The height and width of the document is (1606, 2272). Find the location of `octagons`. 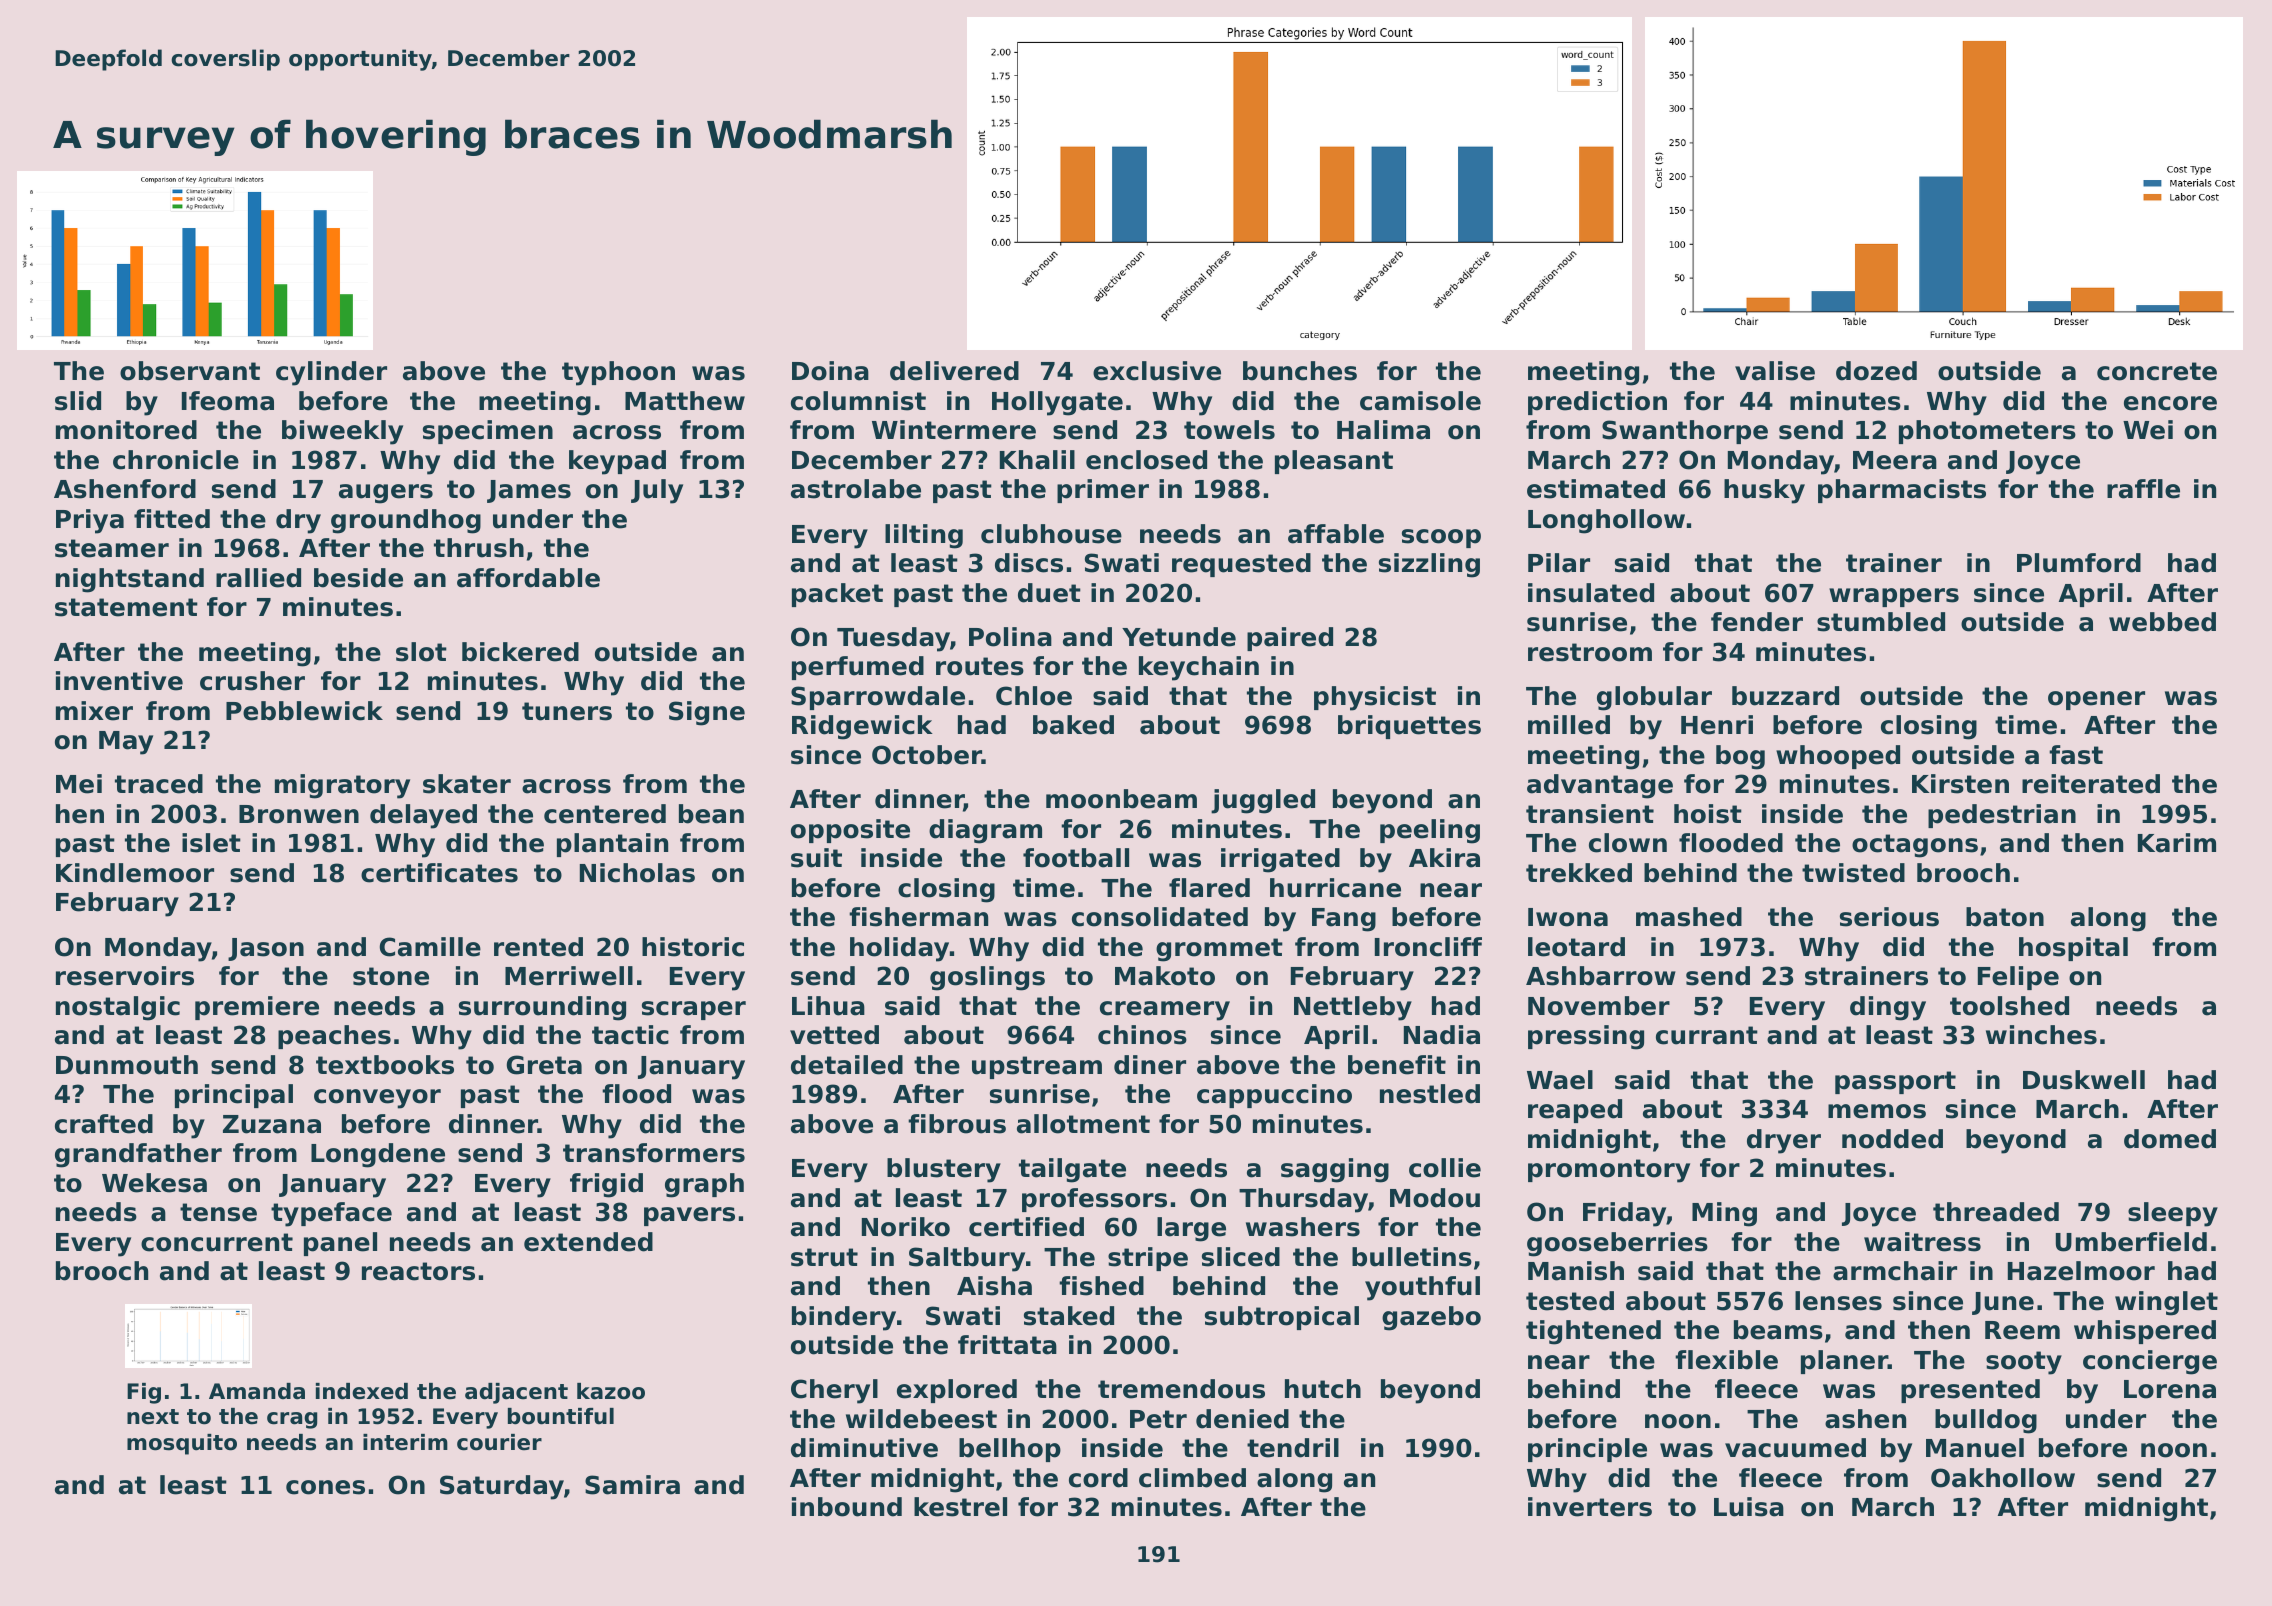

octagons is located at coordinates (1915, 846).
